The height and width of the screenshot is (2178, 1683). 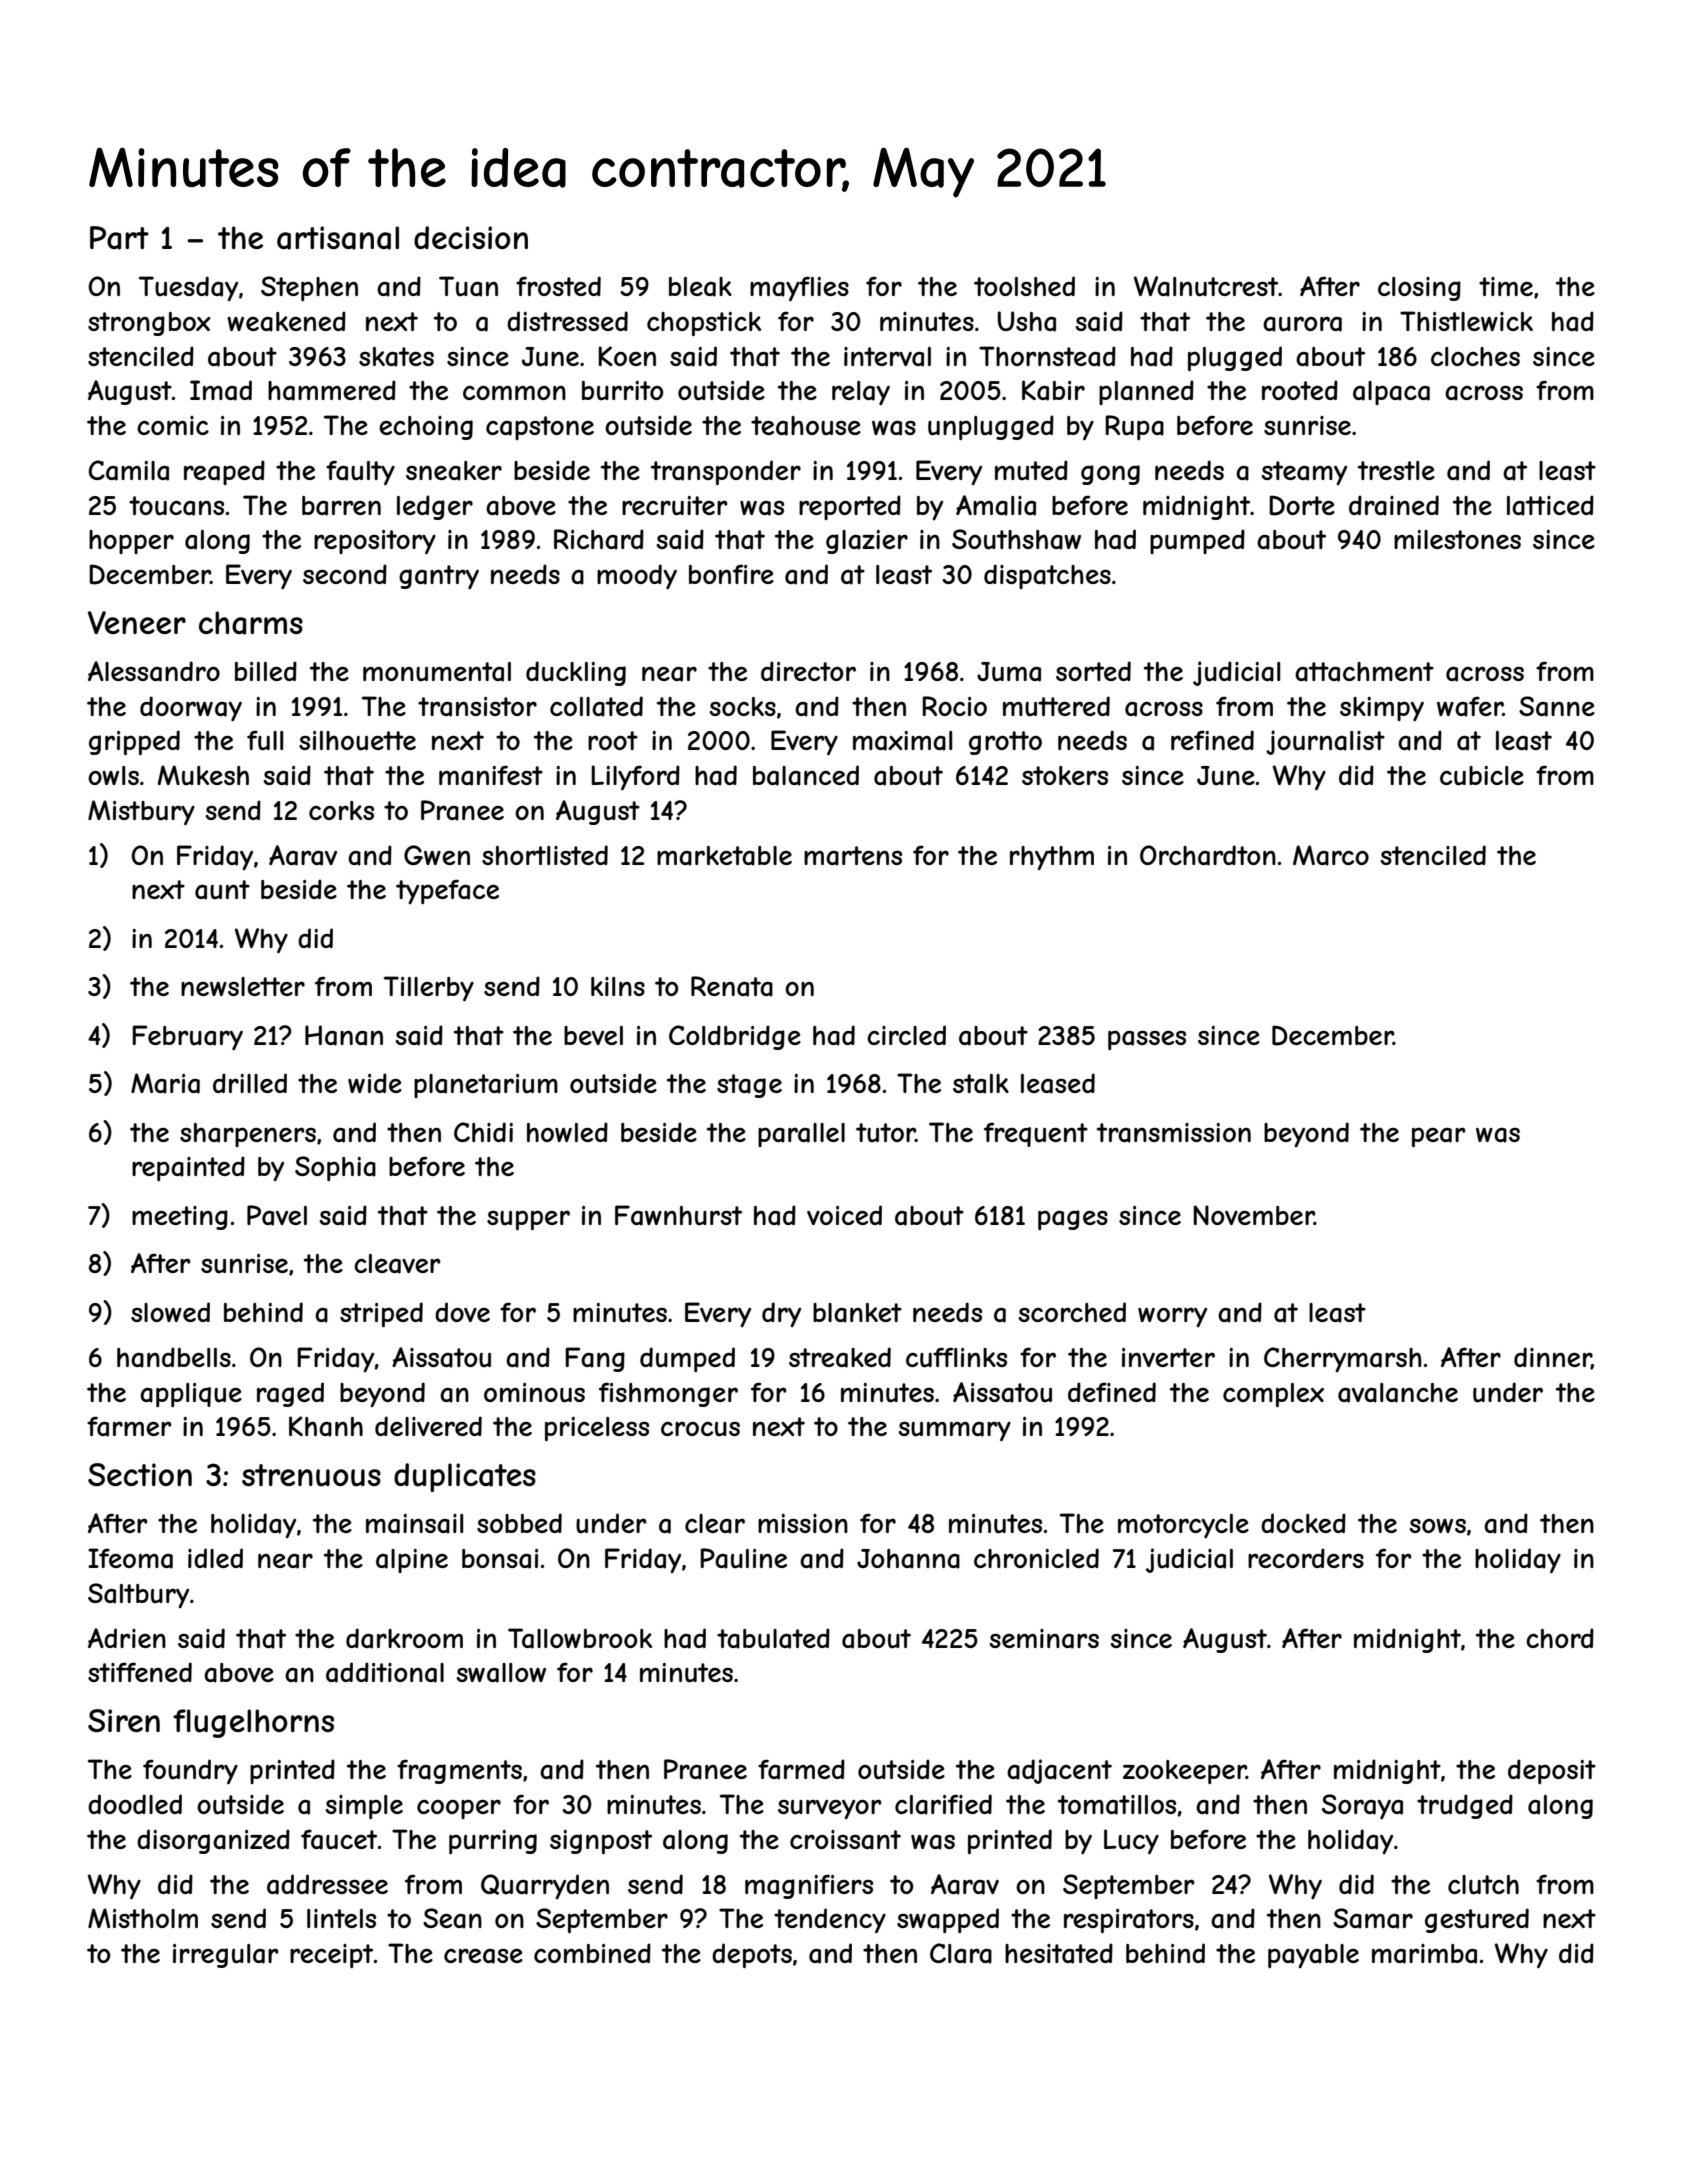 What do you see at coordinates (1506, 286) in the screenshot?
I see `time` at bounding box center [1506, 286].
